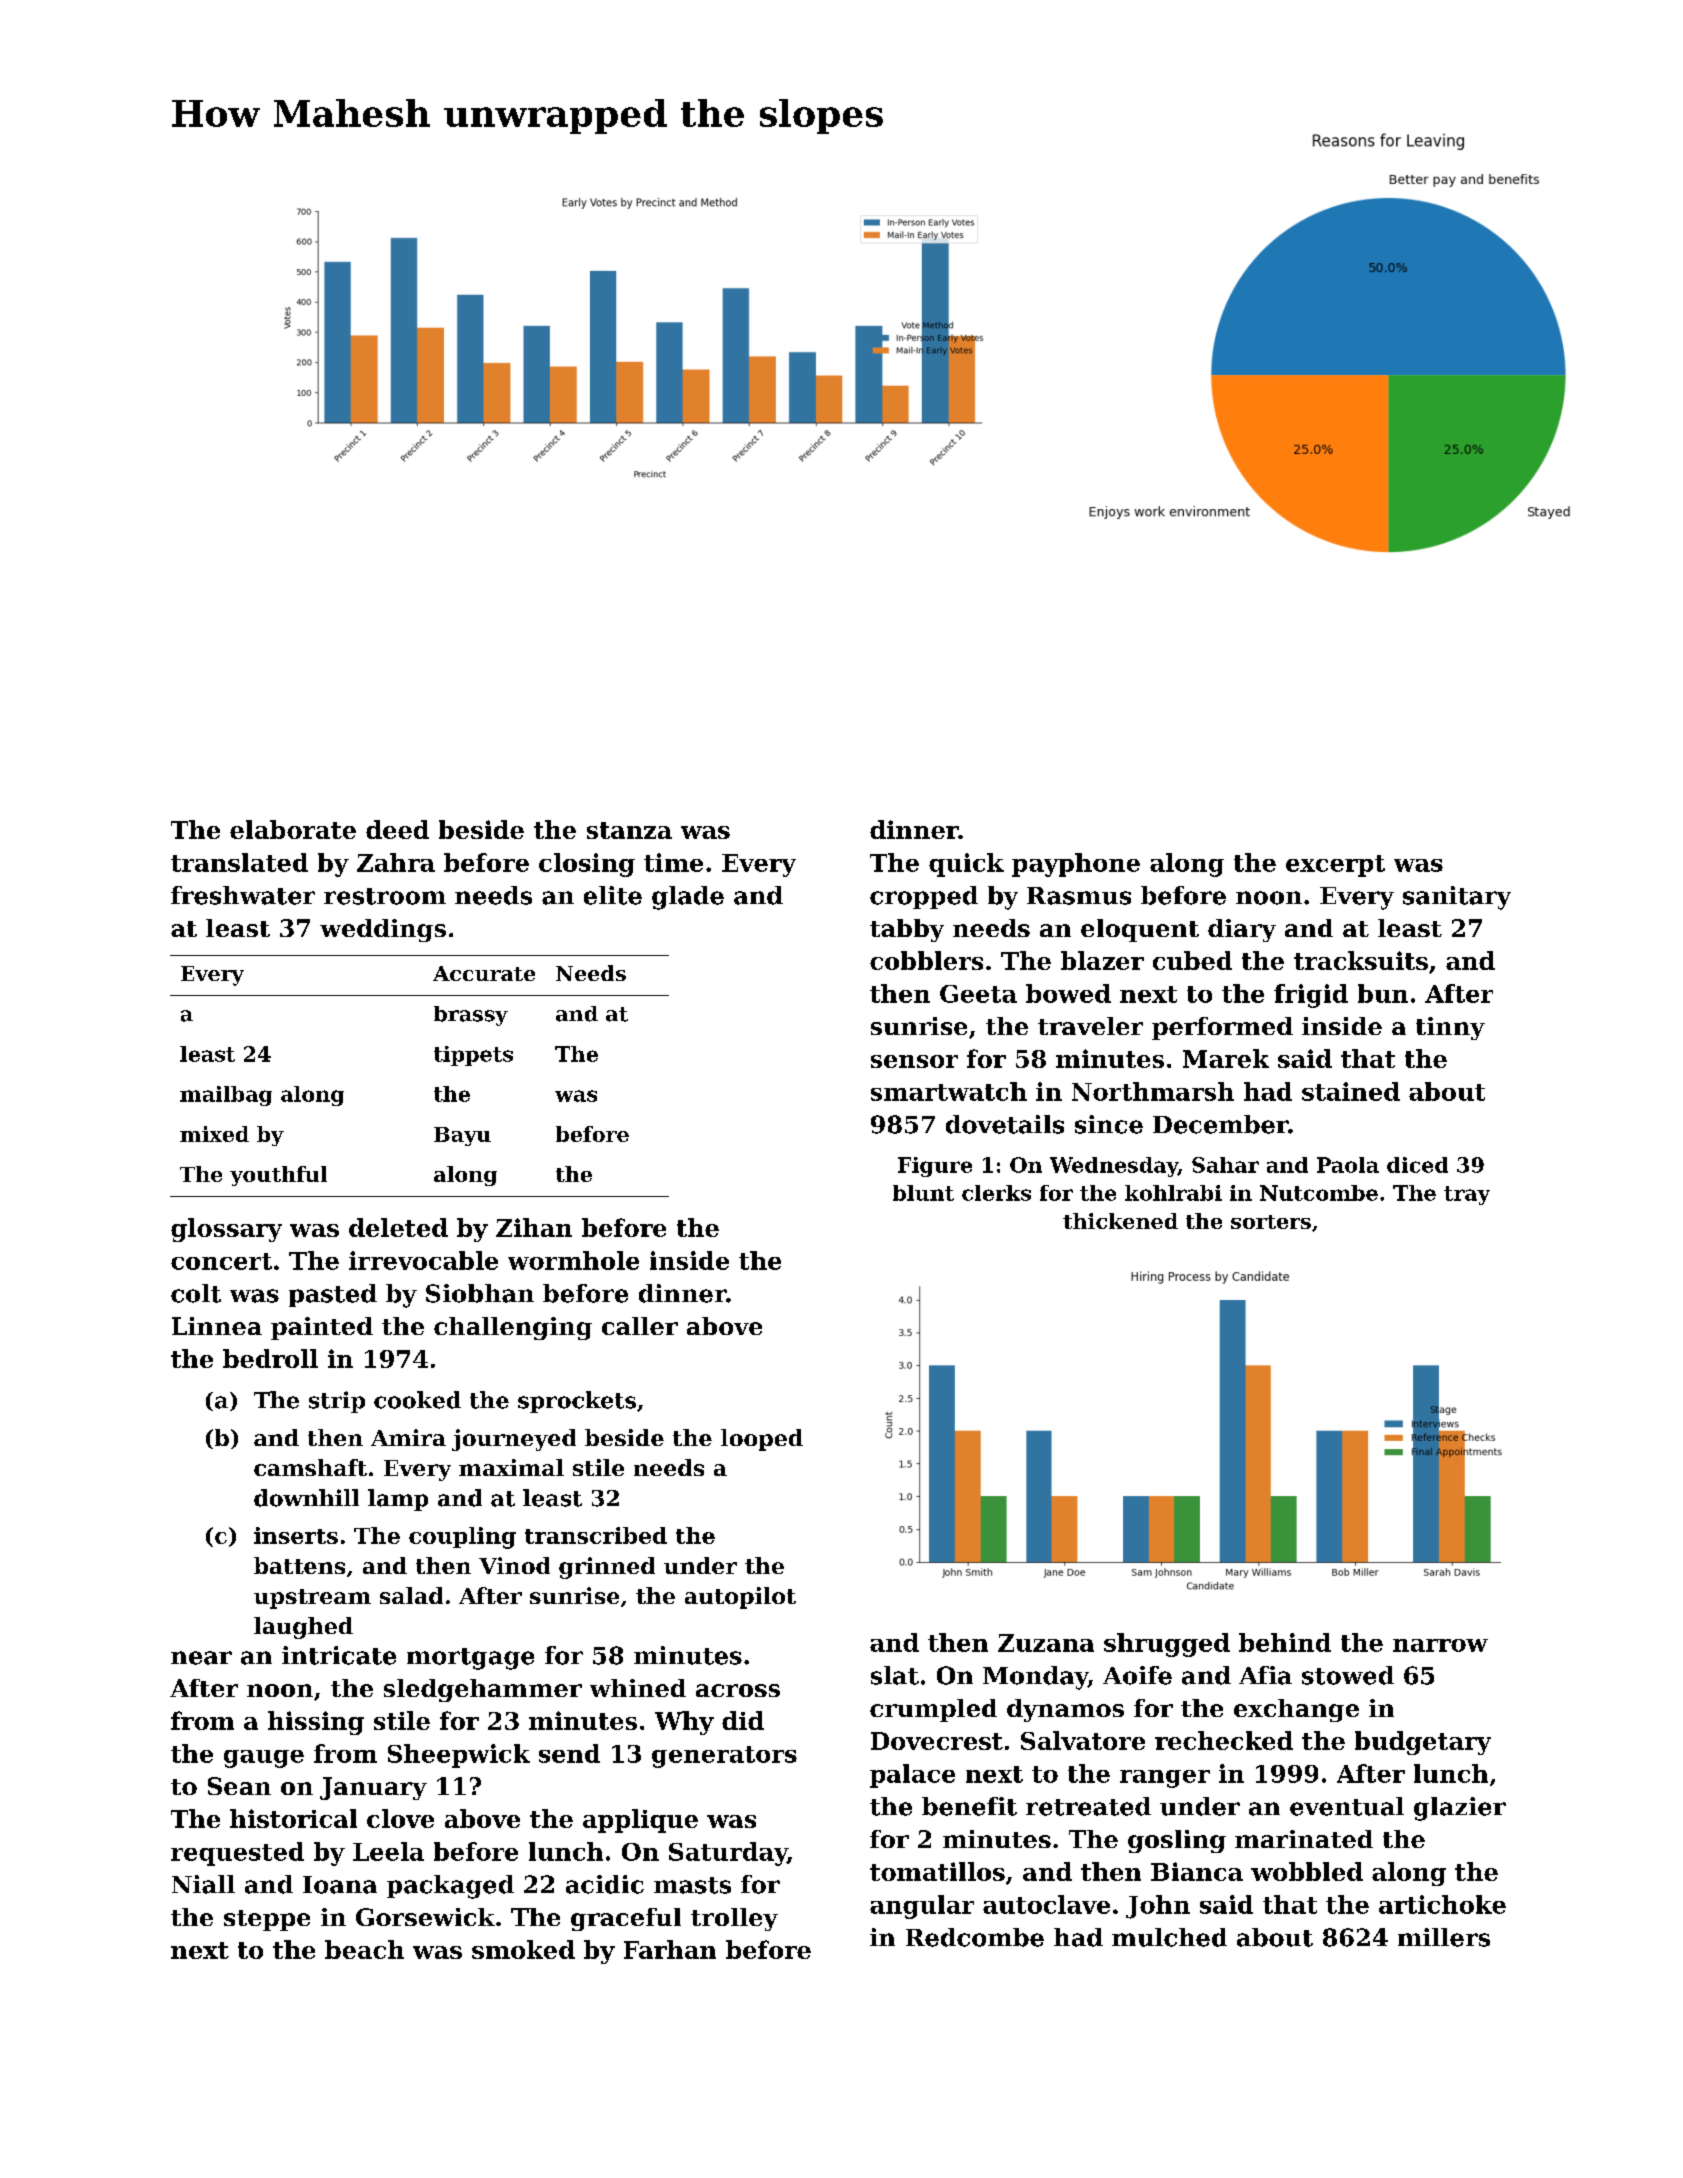  What do you see at coordinates (996, 1193) in the screenshot?
I see `clerks` at bounding box center [996, 1193].
